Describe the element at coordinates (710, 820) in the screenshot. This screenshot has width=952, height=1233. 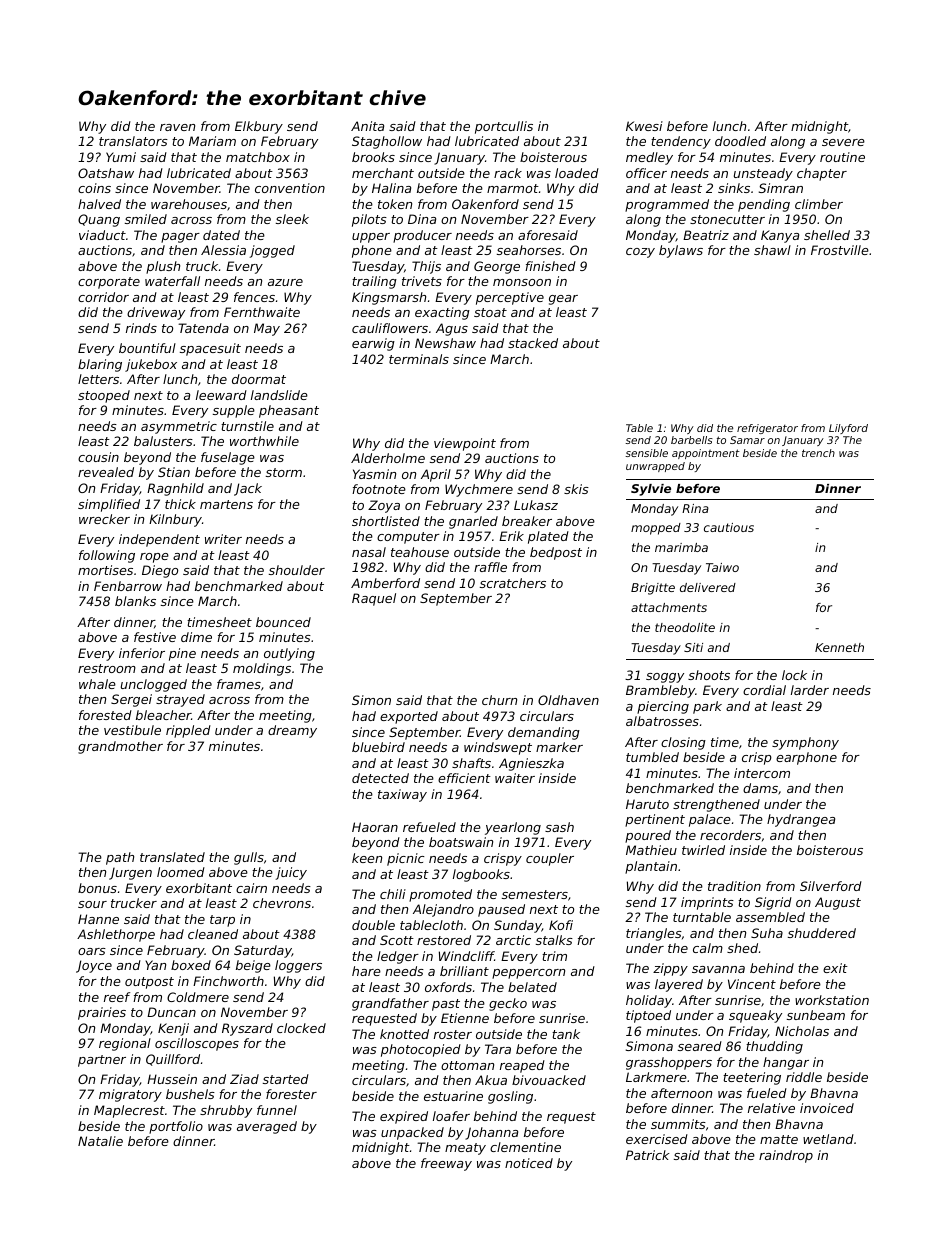
I see `palace` at that location.
